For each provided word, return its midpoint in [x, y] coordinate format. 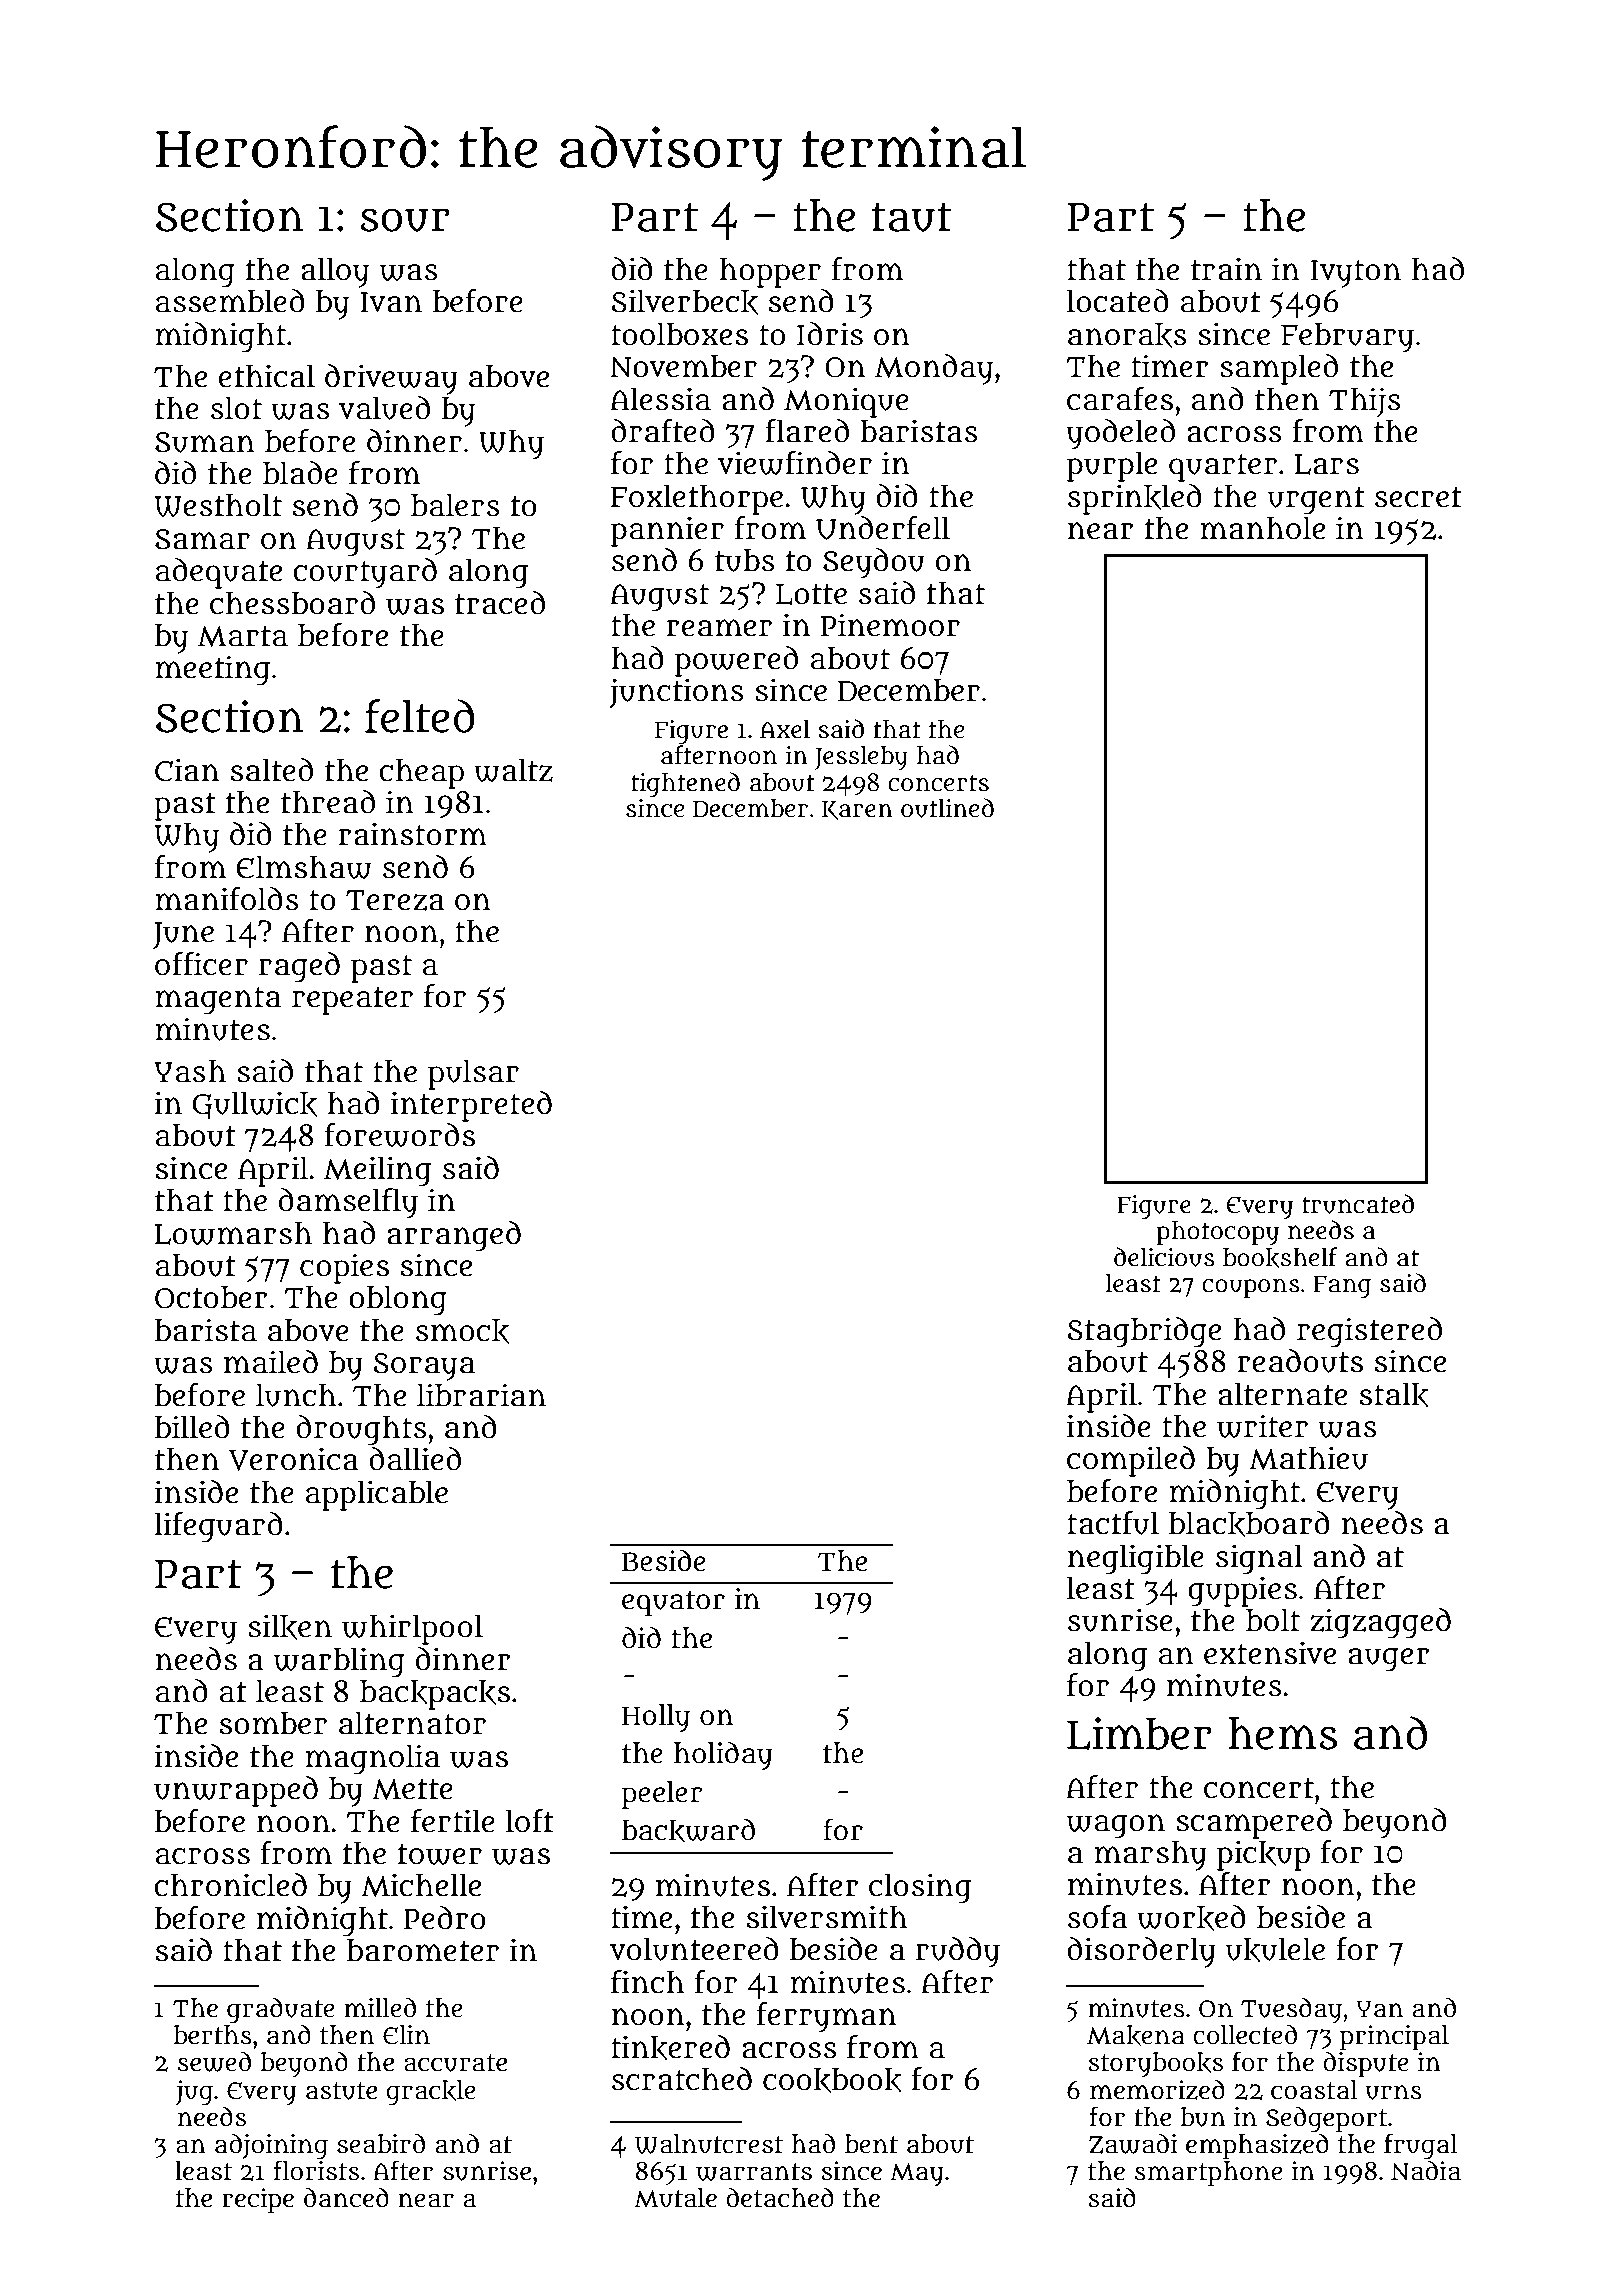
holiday [723, 1755]
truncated [1358, 1204]
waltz [513, 770]
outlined [947, 808]
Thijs [1365, 402]
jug [194, 2092]
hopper [770, 272]
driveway [391, 379]
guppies [1242, 1591]
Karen [857, 810]
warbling [339, 1662]
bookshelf [1280, 1257]
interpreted [471, 1106]
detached [780, 2197]
